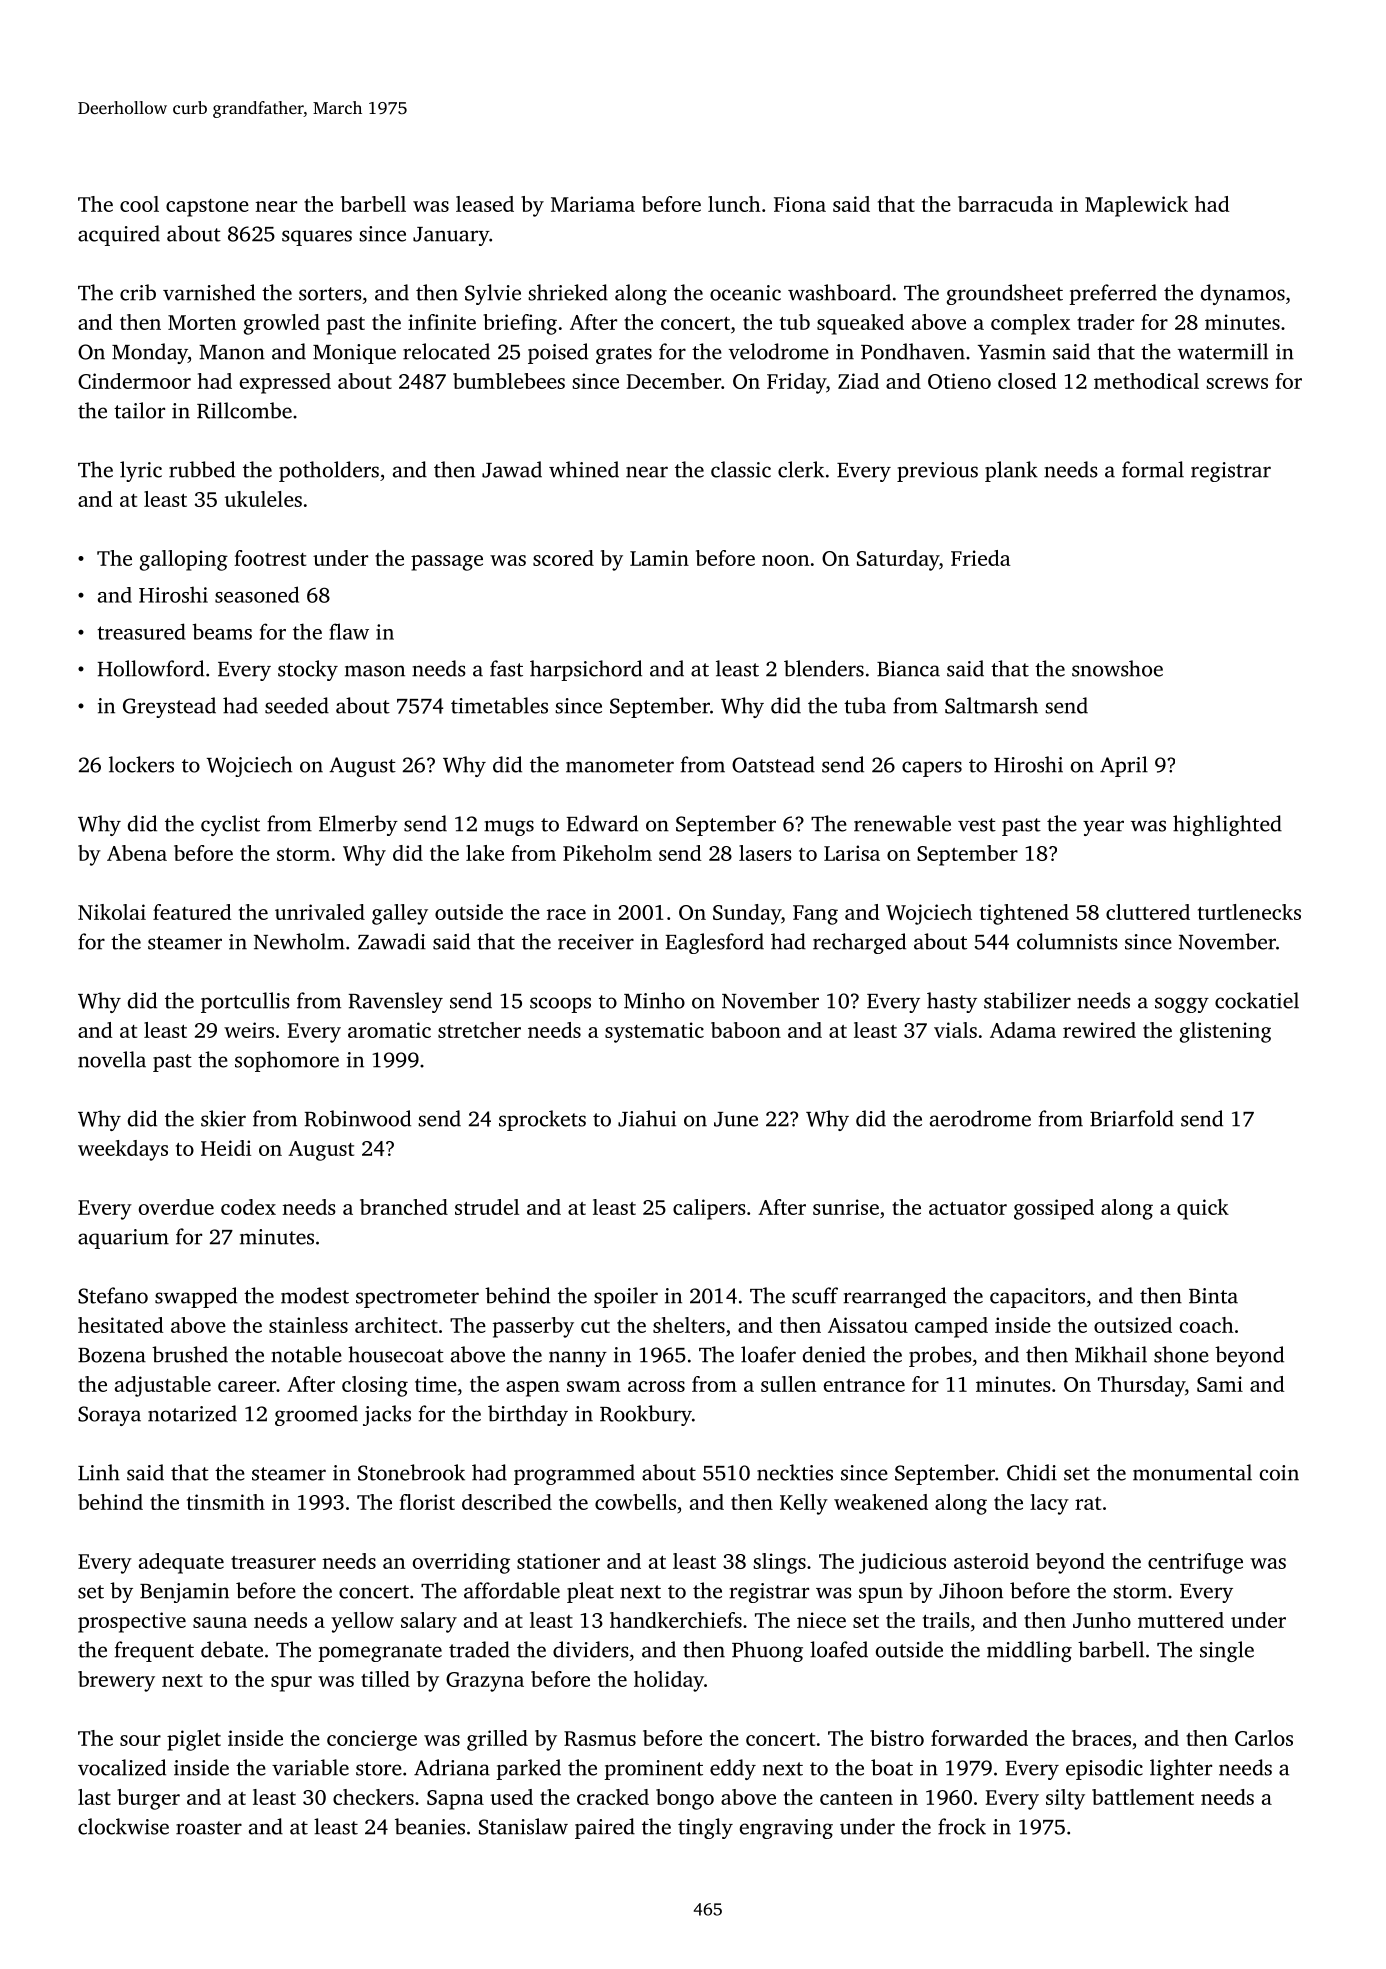 The width and height of the image is (1386, 1969). I want to click on cluttered, so click(1148, 912).
